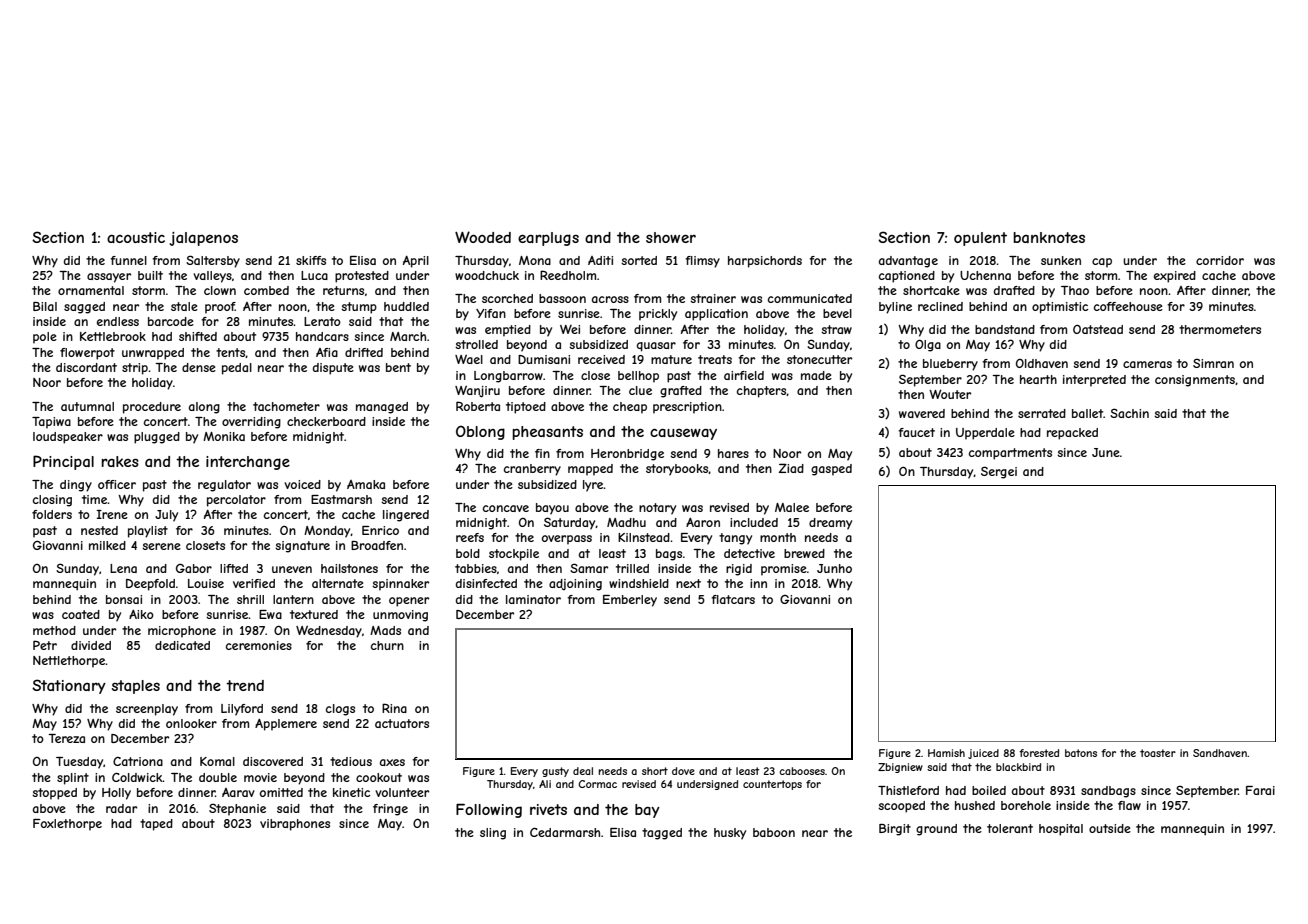  I want to click on harpsichords, so click(765, 262).
